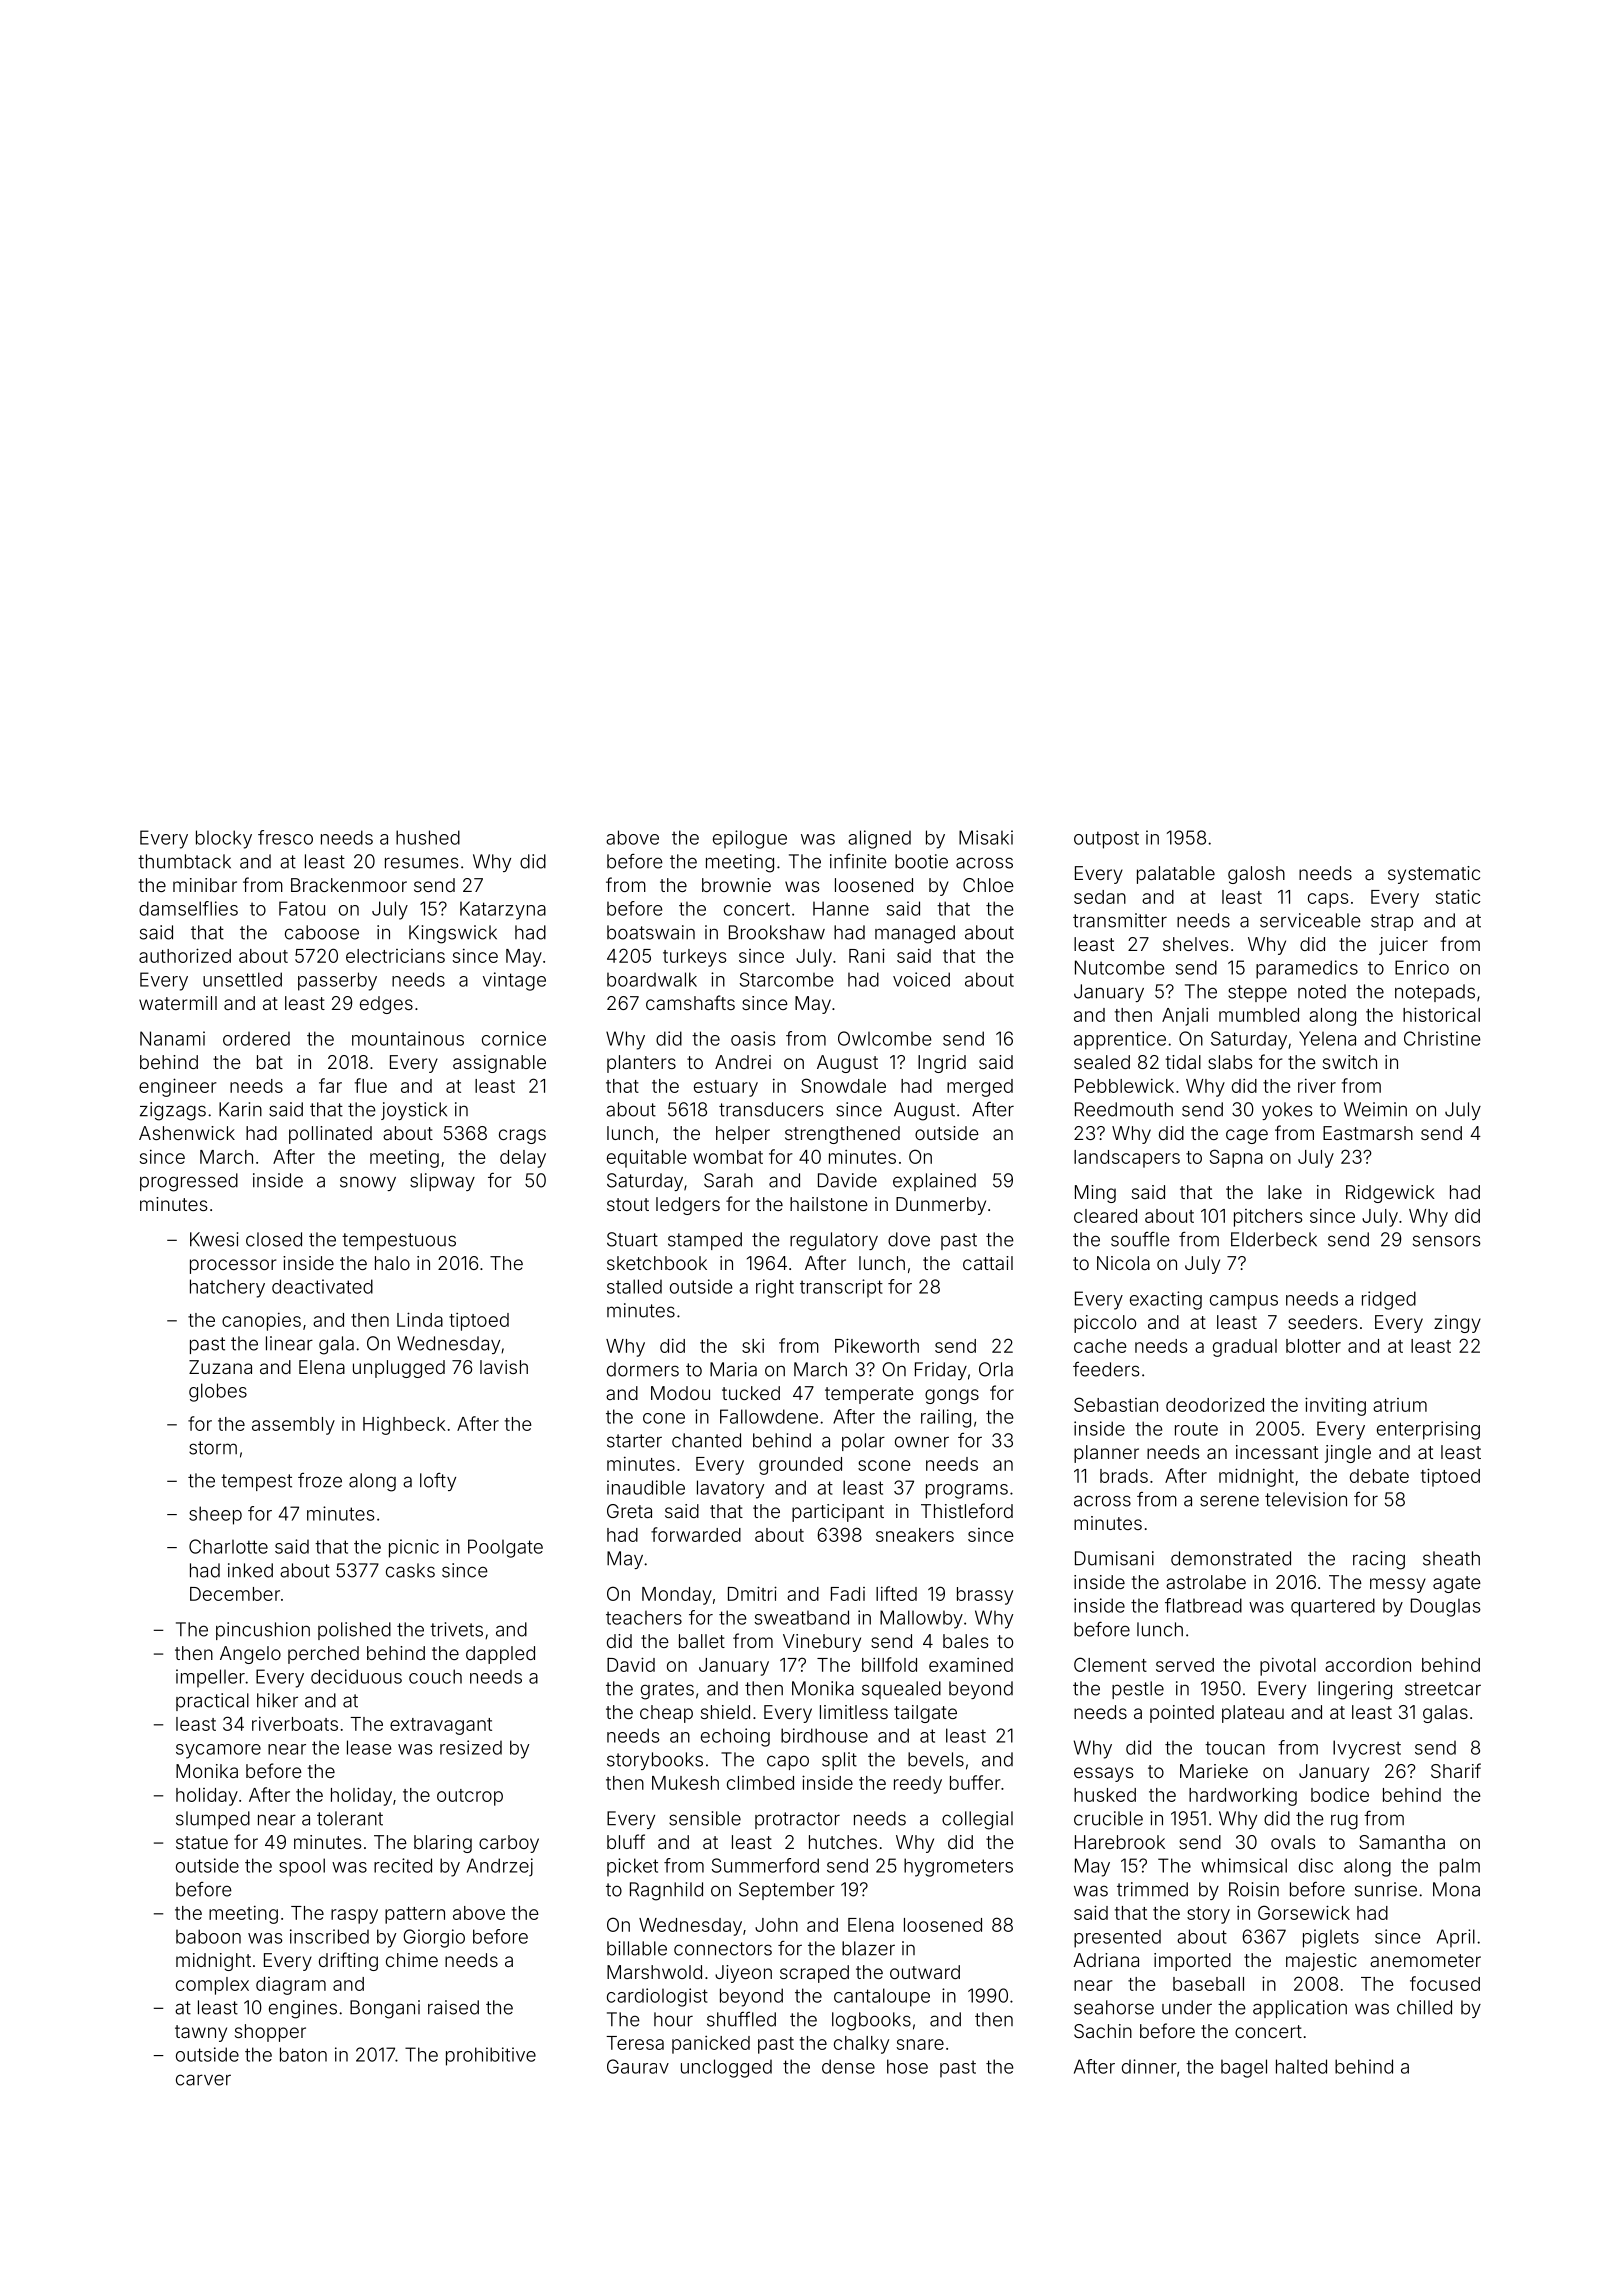 The height and width of the page is (2292, 1620). Describe the element at coordinates (285, 837) in the page. I see `fresco` at that location.
